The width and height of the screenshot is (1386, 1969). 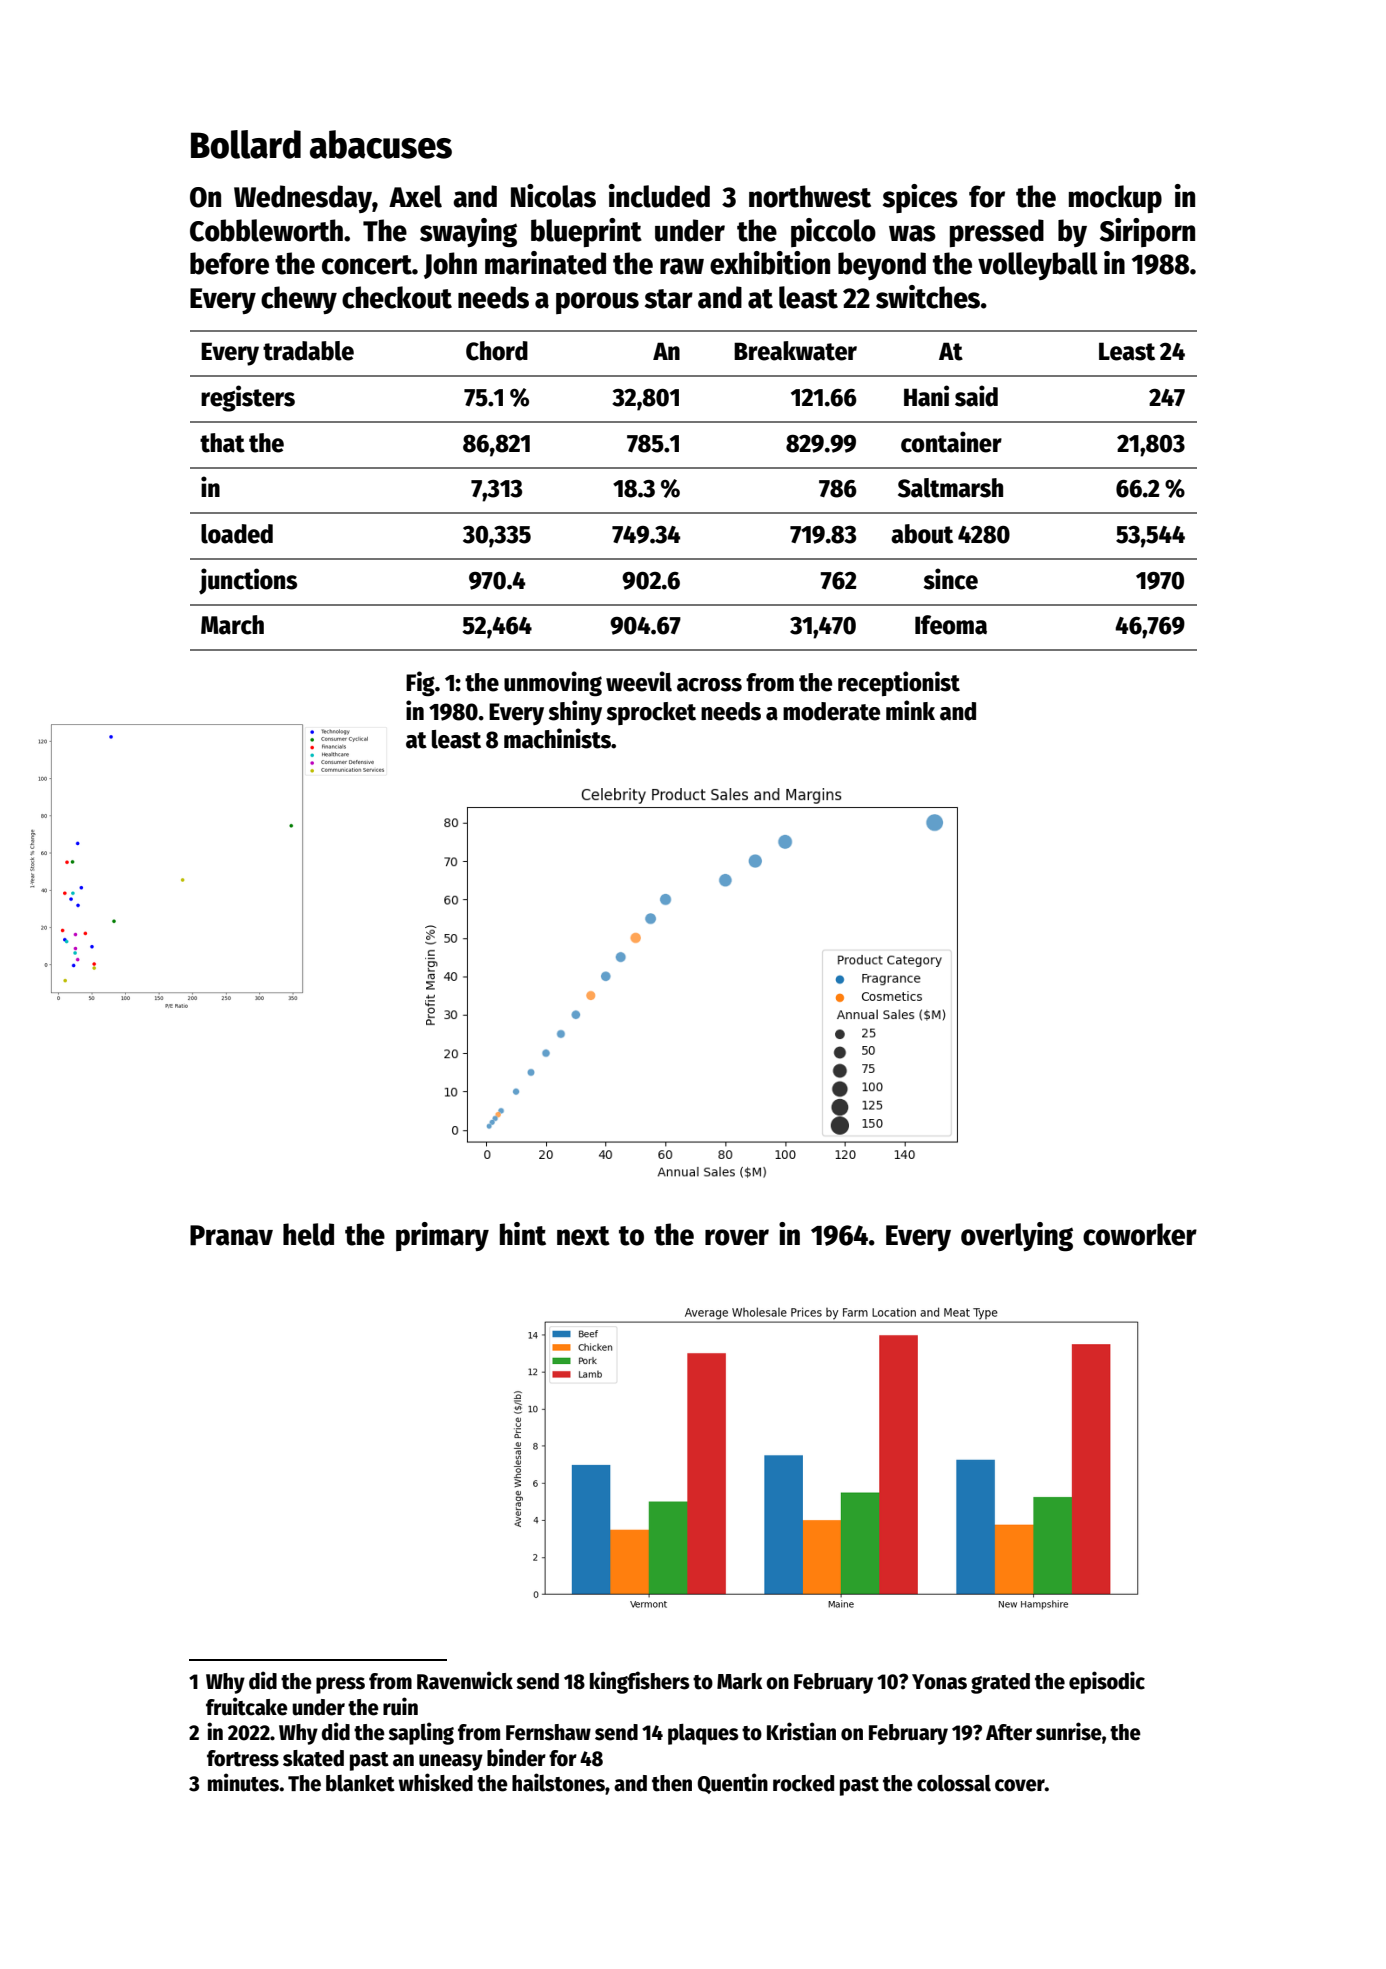 What do you see at coordinates (737, 1237) in the screenshot?
I see `rover` at bounding box center [737, 1237].
